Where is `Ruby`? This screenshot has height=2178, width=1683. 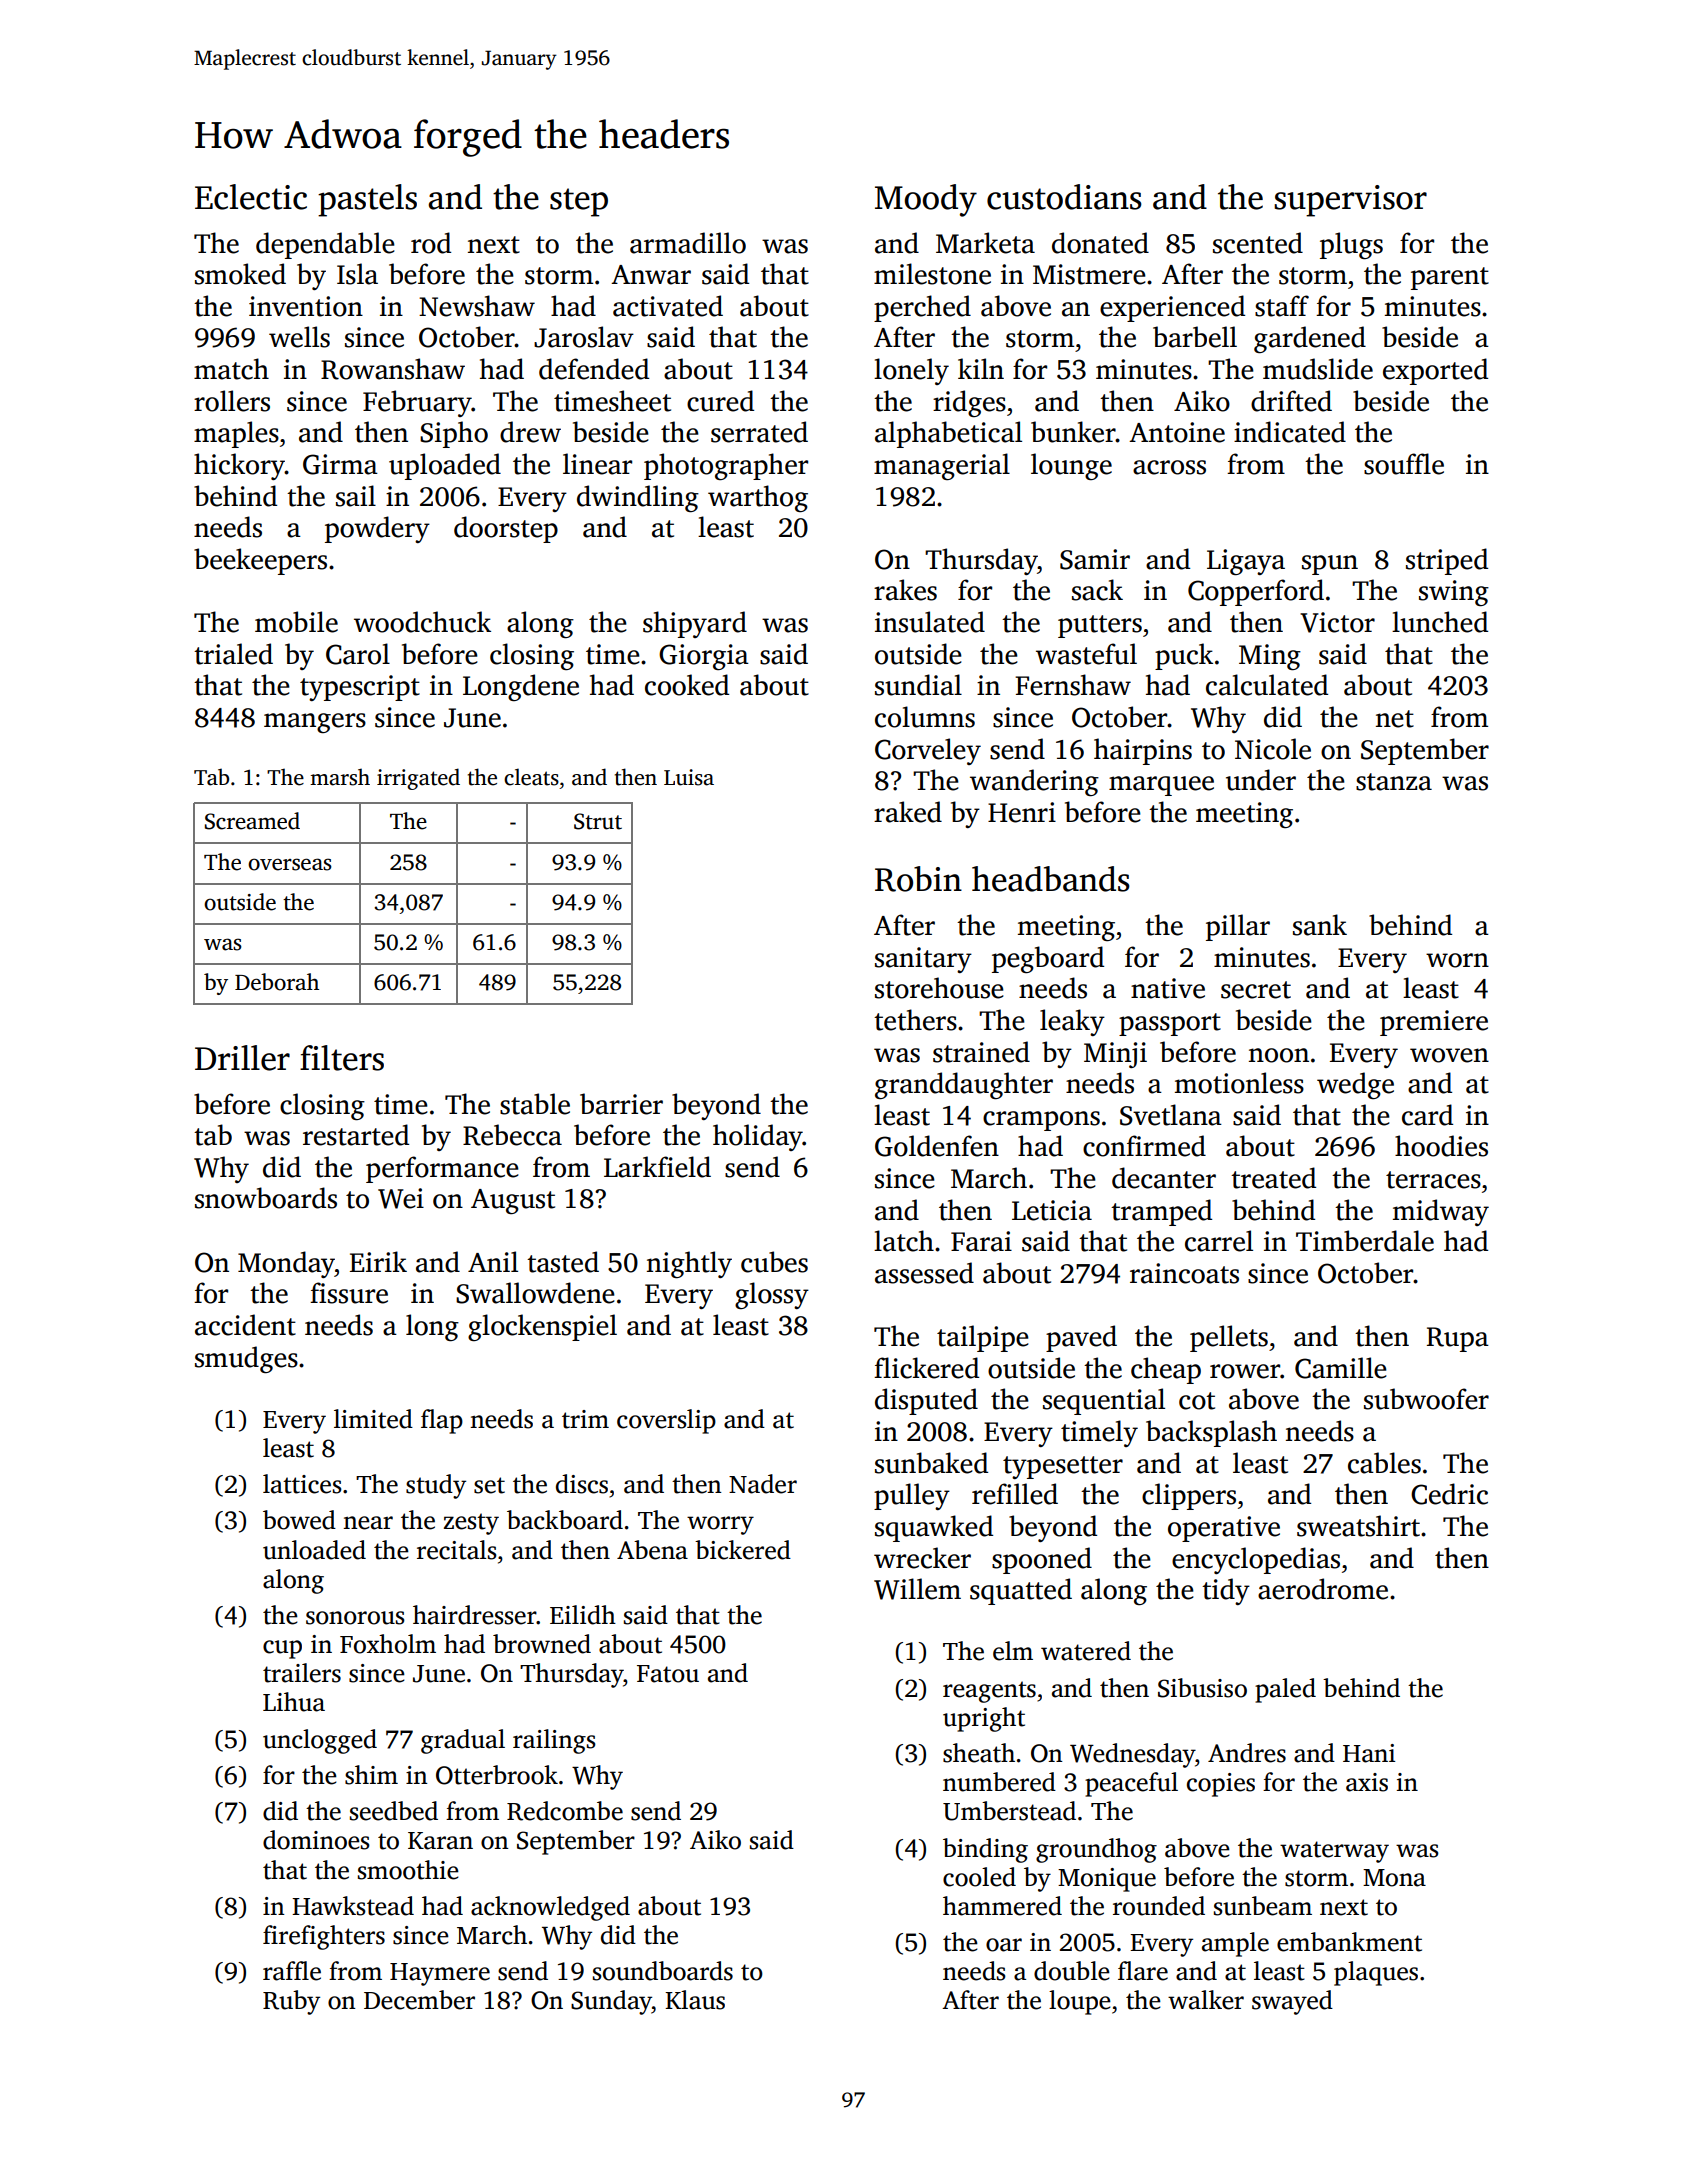 Ruby is located at coordinates (291, 2002).
